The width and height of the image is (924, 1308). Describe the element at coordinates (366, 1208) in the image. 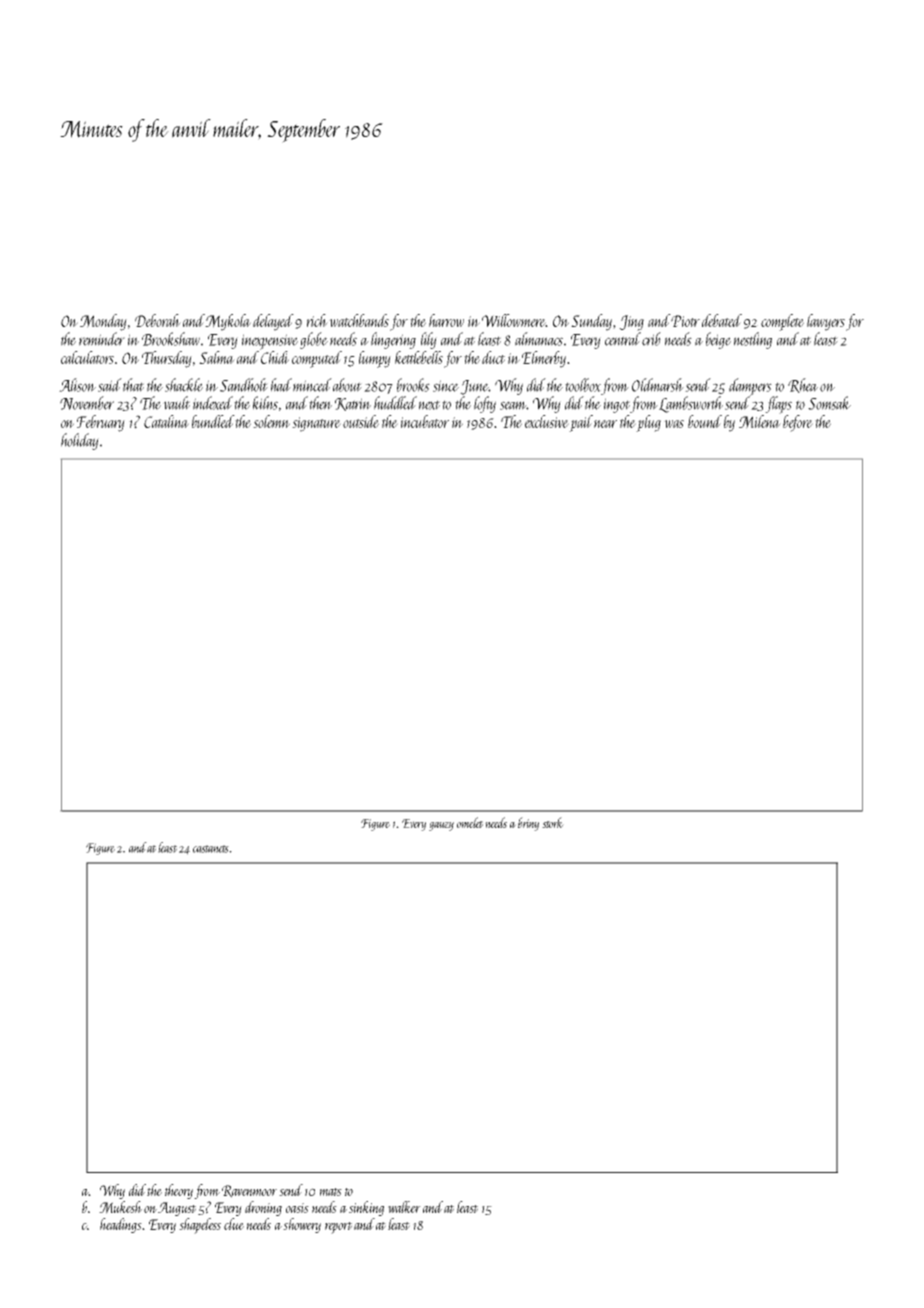

I see `sinking` at that location.
